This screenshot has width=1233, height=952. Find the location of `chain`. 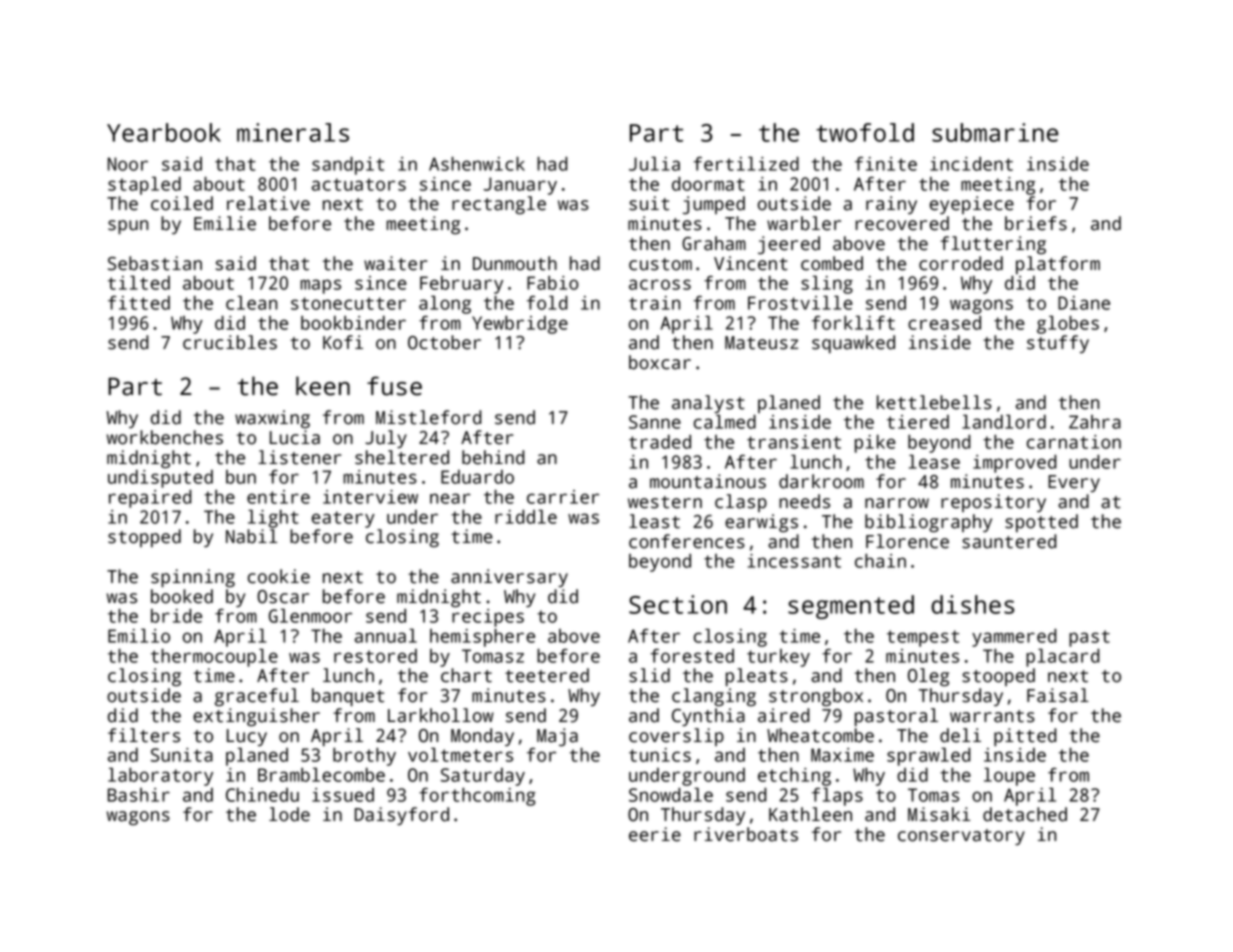

chain is located at coordinates (880, 560).
